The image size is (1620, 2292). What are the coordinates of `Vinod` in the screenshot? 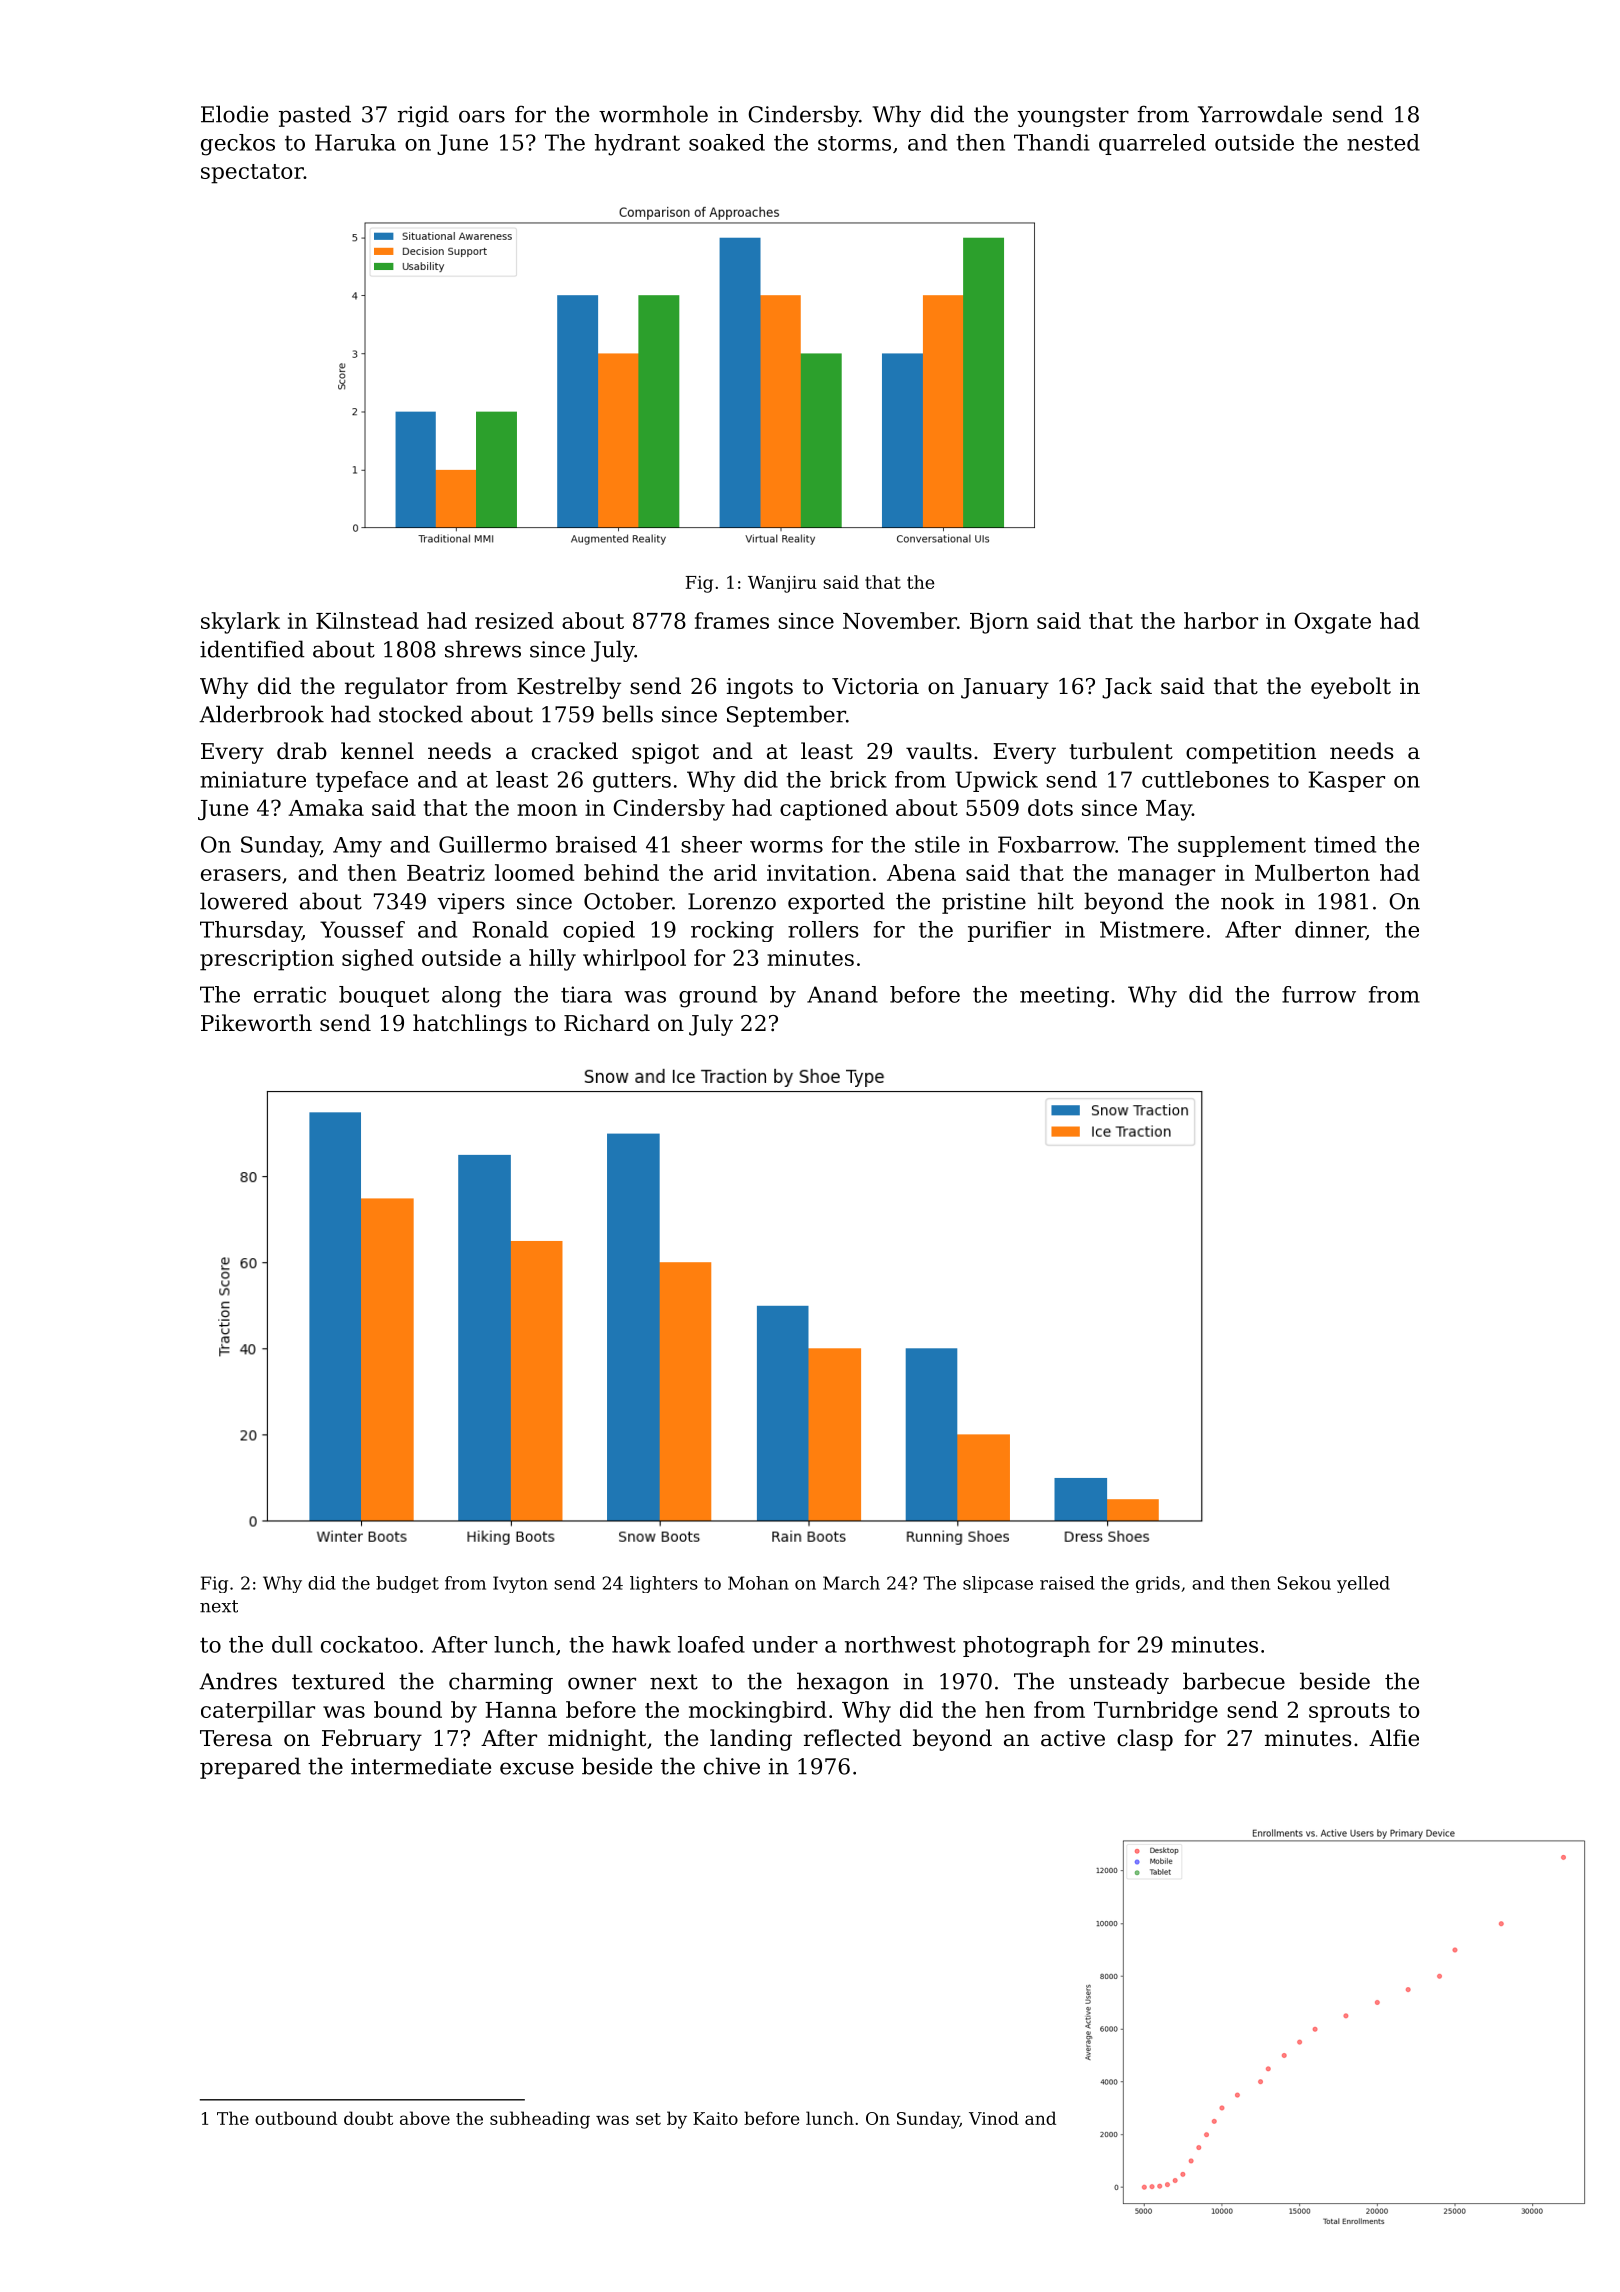 It's located at (994, 2118).
